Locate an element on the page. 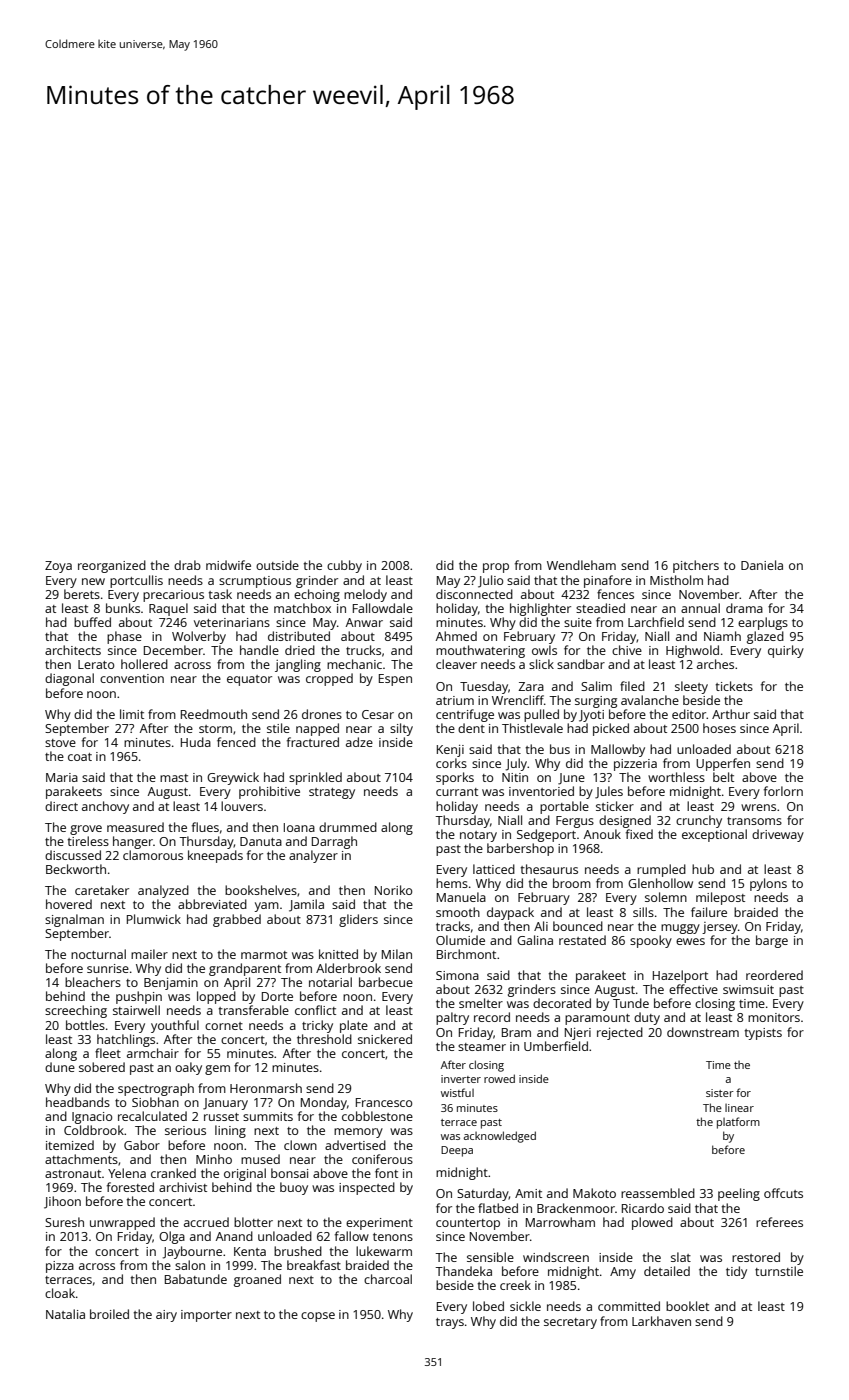 This page has width=849, height=1400. prop is located at coordinates (496, 568).
